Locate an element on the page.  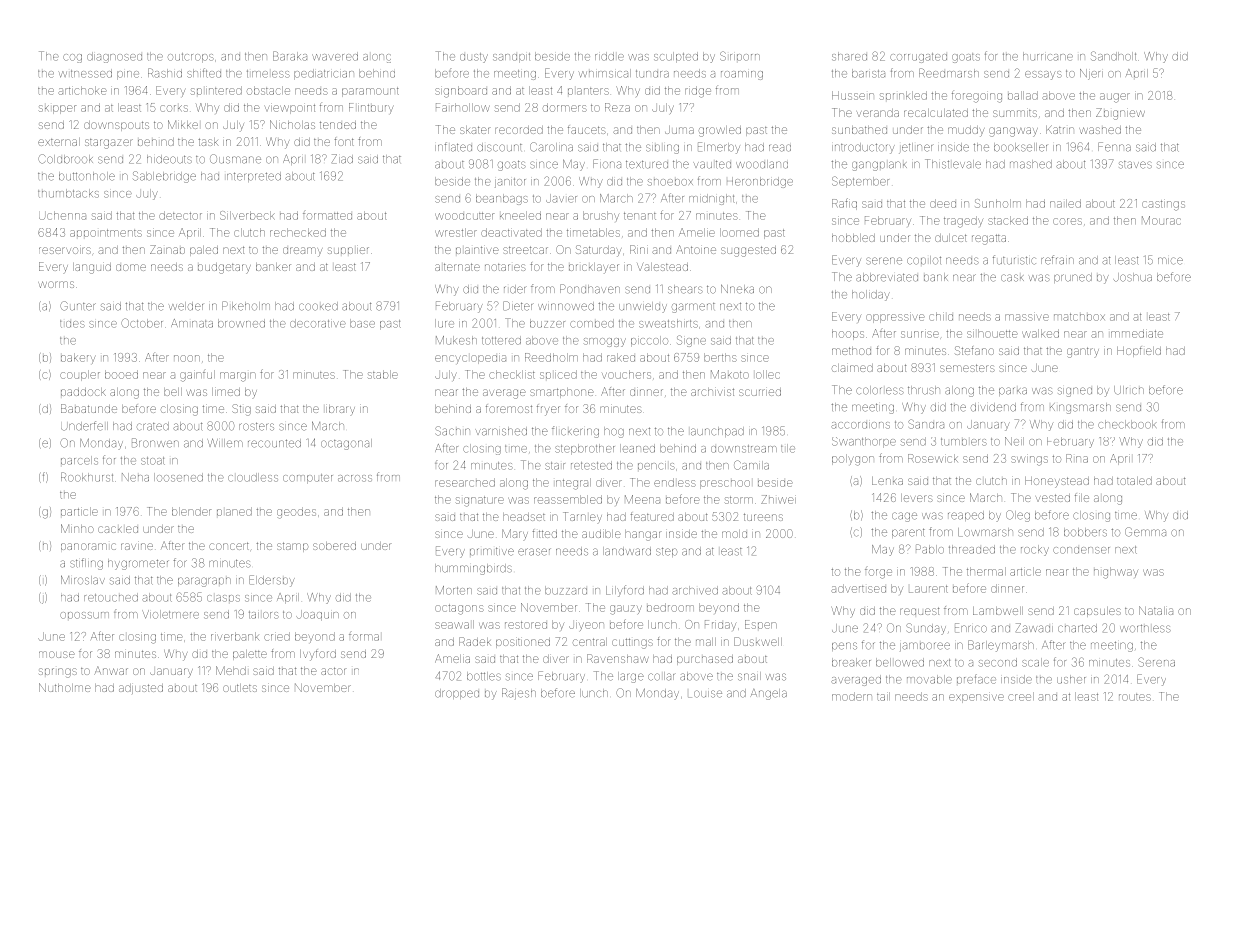
artichoke is located at coordinates (83, 90).
